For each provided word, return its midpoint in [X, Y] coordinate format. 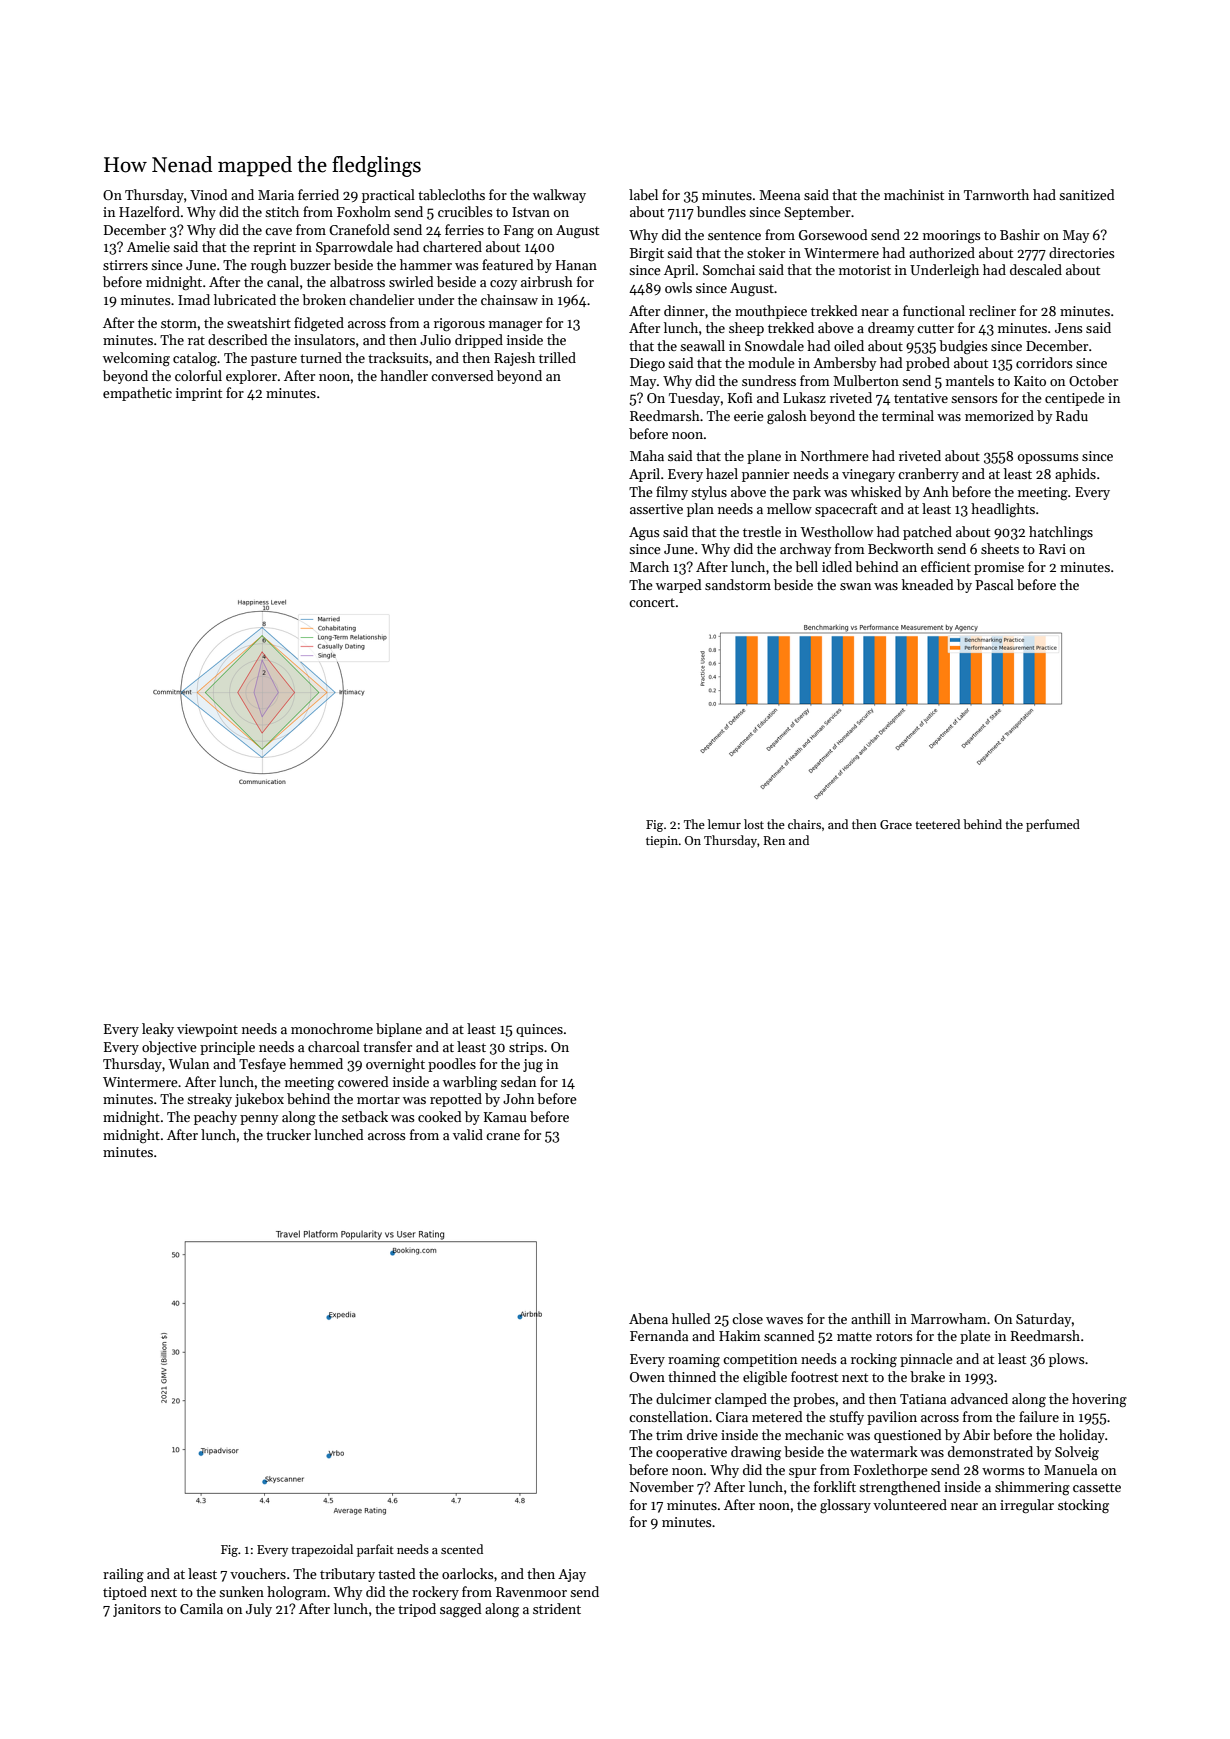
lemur [724, 824]
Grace [896, 824]
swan [855, 586]
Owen [647, 1377]
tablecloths [451, 194]
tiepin [662, 842]
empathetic [137, 394]
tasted [396, 1573]
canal [283, 281]
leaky [158, 1030]
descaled [1036, 269]
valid [468, 1134]
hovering [1099, 1400]
